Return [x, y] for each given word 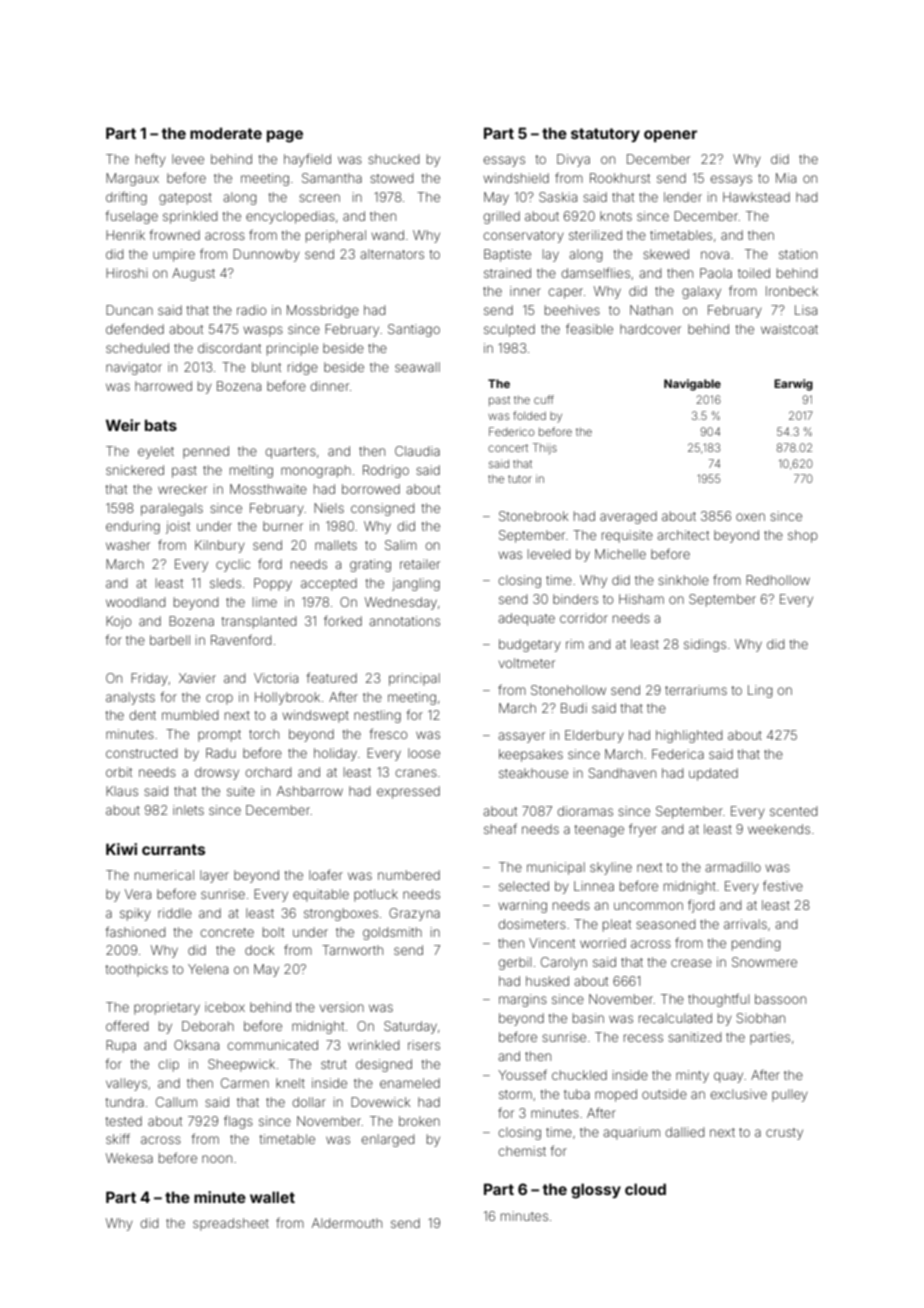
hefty [151, 160]
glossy [596, 1191]
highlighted [689, 736]
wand [387, 235]
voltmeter [527, 663]
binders [575, 599]
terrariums [696, 690]
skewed [666, 254]
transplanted [258, 622]
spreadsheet [231, 1224]
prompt [219, 736]
